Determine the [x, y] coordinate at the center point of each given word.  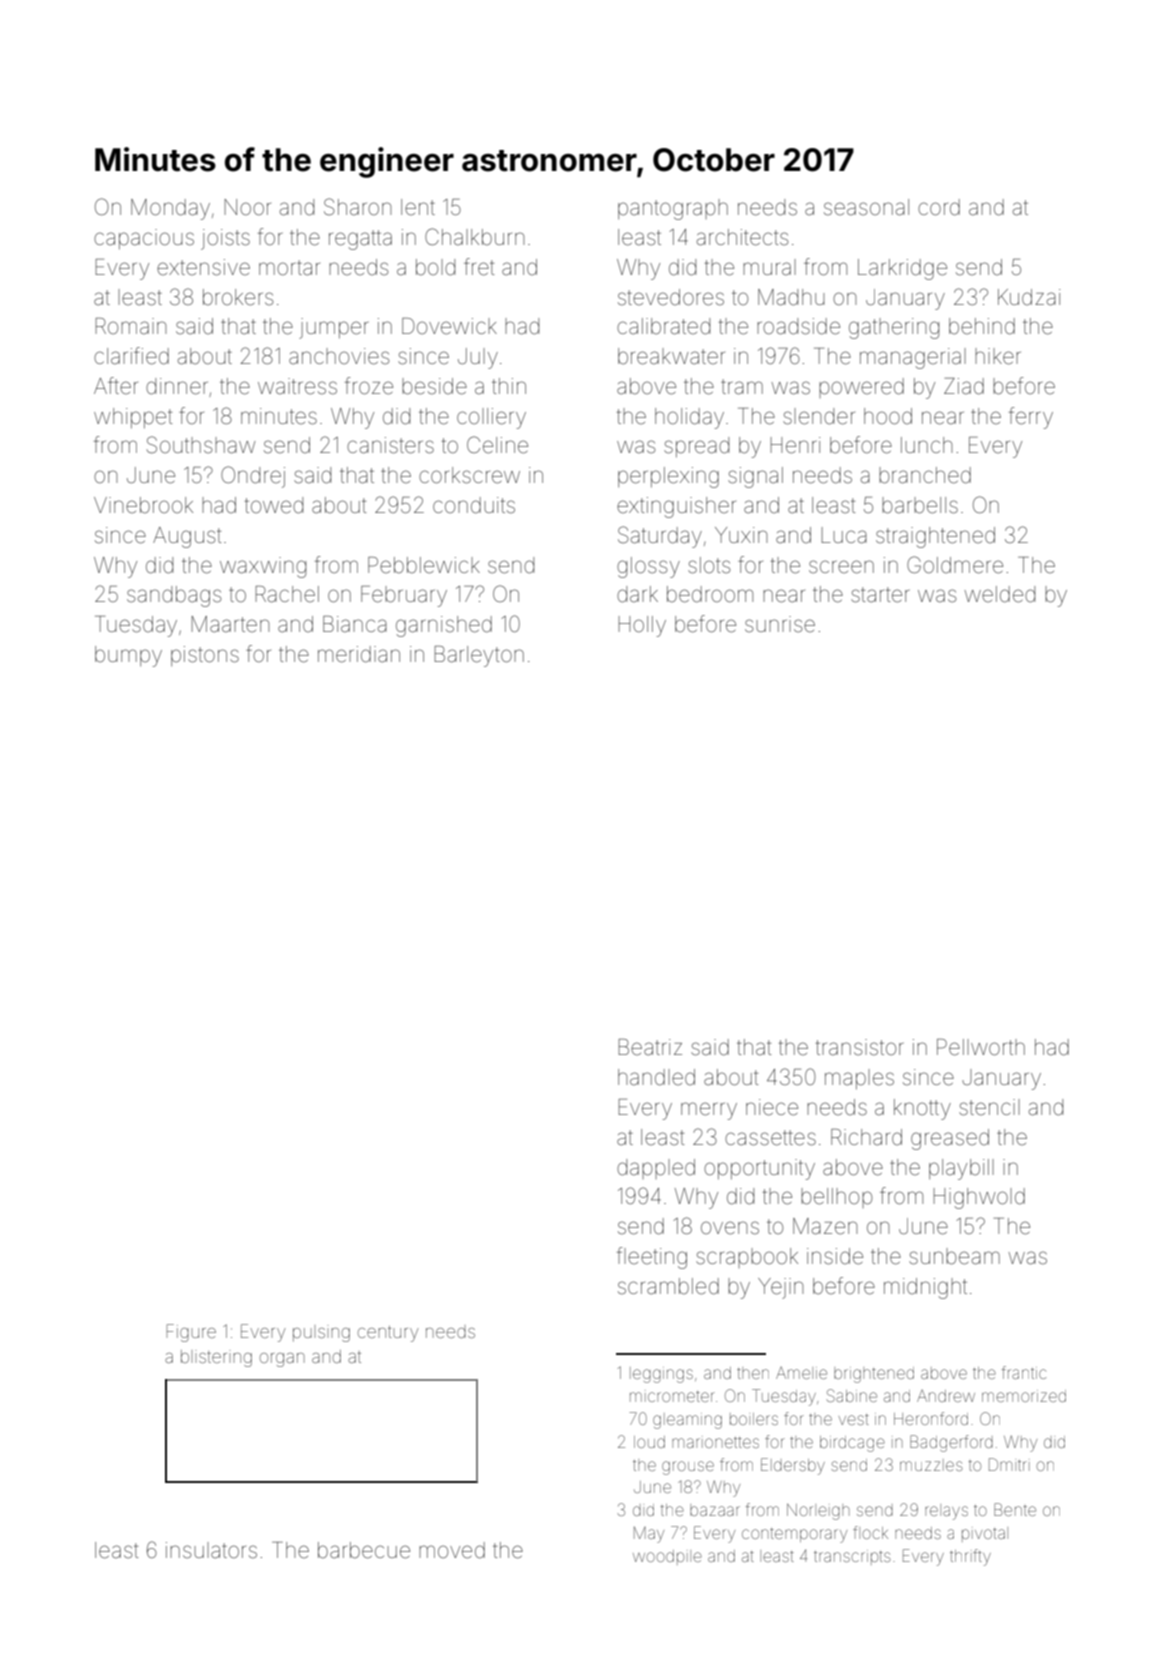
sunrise [780, 624]
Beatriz [650, 1047]
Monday [170, 209]
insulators [211, 1550]
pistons [205, 656]
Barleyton [479, 656]
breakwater [671, 356]
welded [1000, 594]
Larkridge [902, 269]
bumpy [128, 656]
